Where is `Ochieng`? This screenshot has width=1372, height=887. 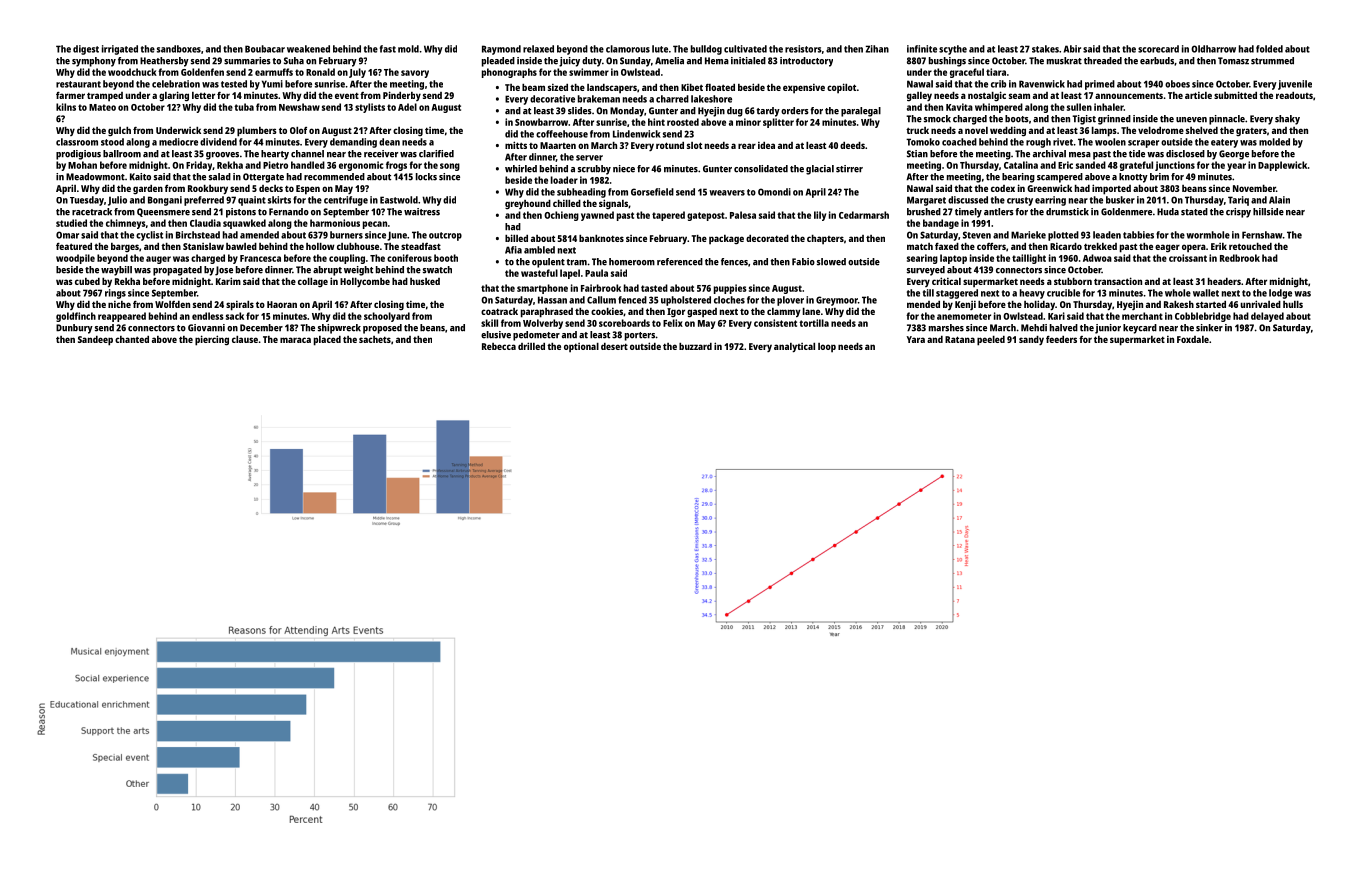
Ochieng is located at coordinates (561, 216).
